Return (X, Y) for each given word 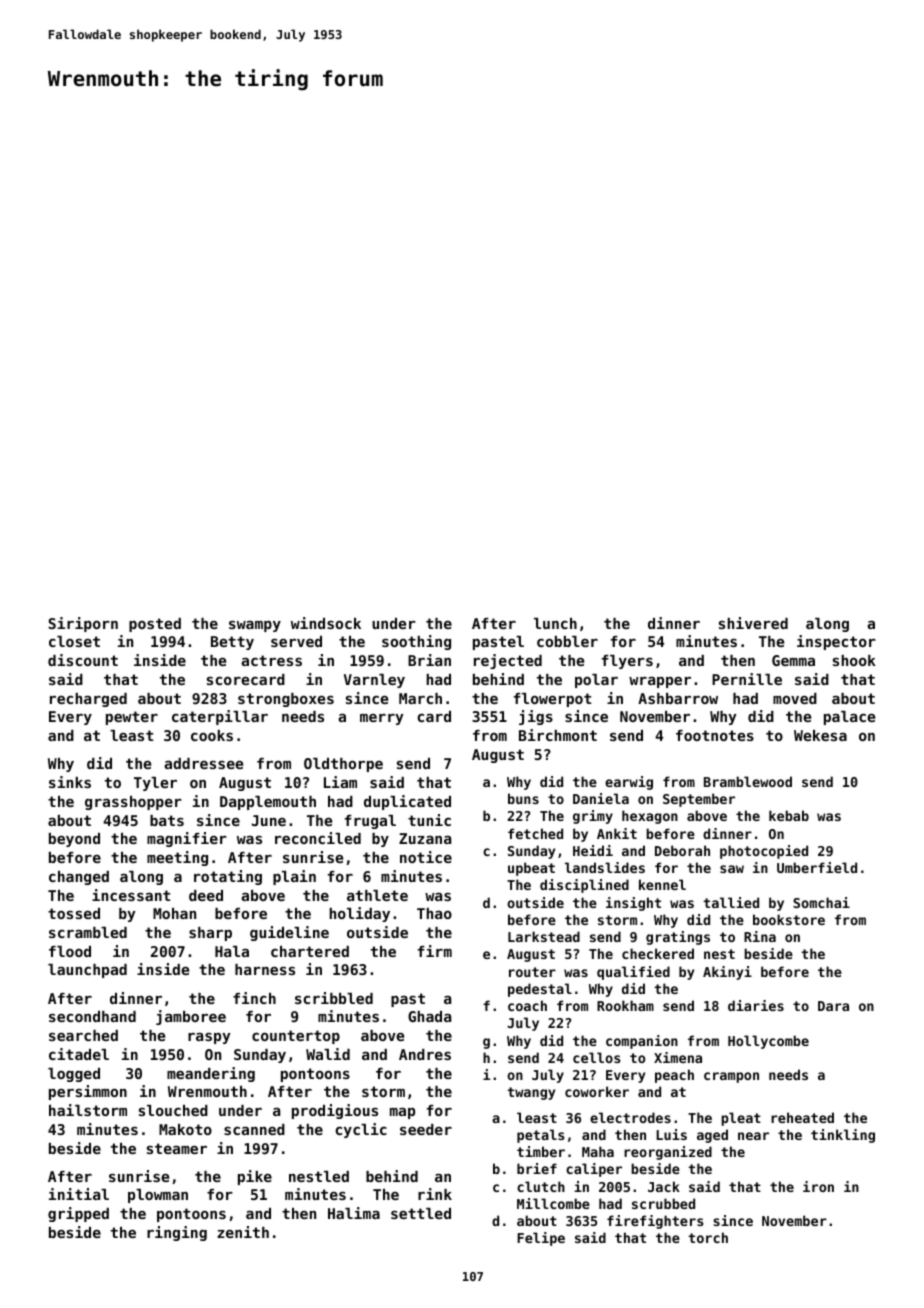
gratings (678, 938)
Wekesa (820, 735)
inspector (836, 642)
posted (155, 625)
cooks (212, 735)
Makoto (185, 1129)
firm (435, 951)
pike (255, 1177)
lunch (555, 623)
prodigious (335, 1111)
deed (206, 895)
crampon (731, 1077)
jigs (536, 717)
